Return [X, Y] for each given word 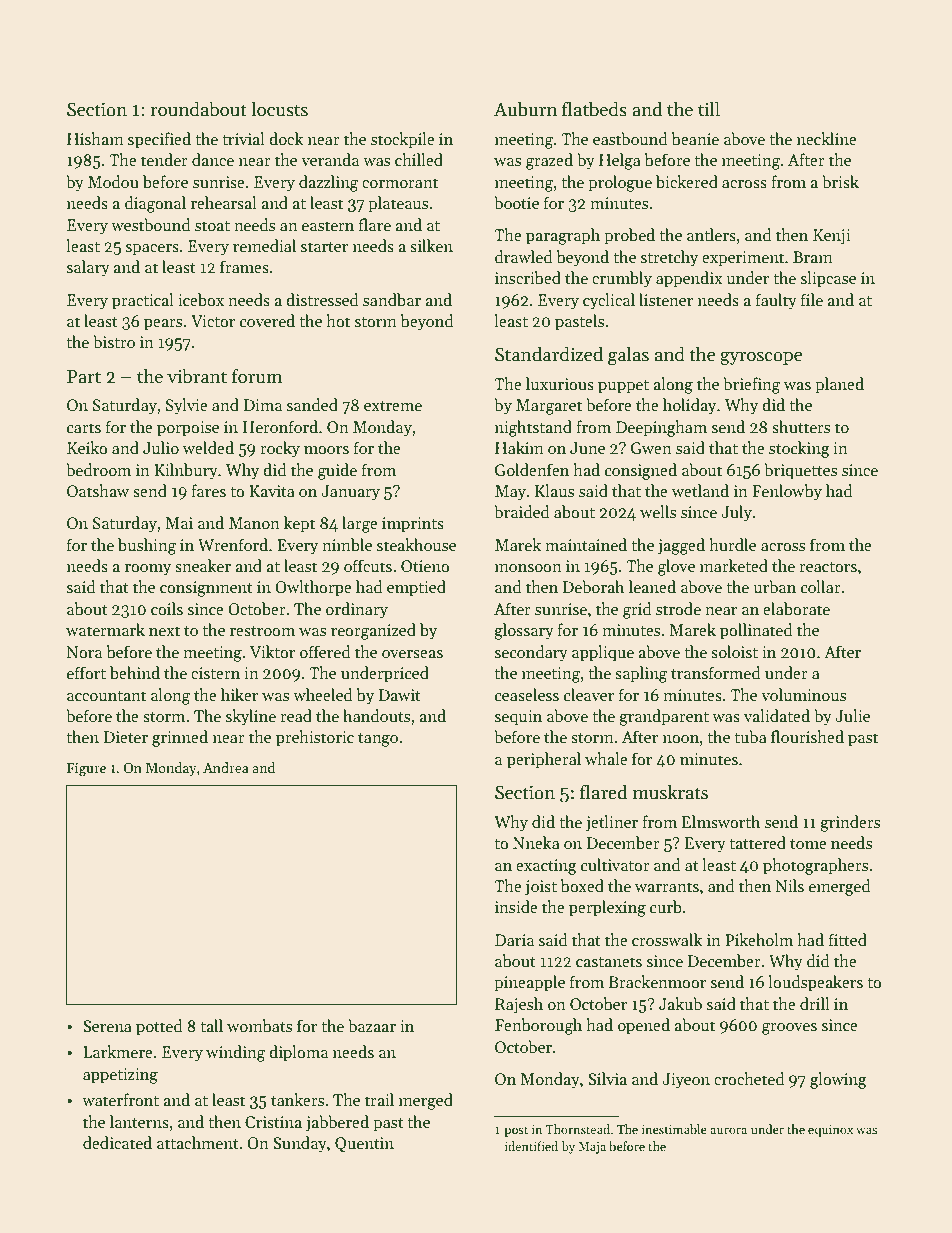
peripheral [544, 760]
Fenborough [538, 1026]
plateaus [398, 204]
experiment [743, 259]
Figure [86, 770]
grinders [850, 823]
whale [606, 758]
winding [235, 1053]
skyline [251, 717]
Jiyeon [686, 1081]
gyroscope [761, 359]
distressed [322, 299]
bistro [114, 341]
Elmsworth [721, 822]
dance [213, 159]
